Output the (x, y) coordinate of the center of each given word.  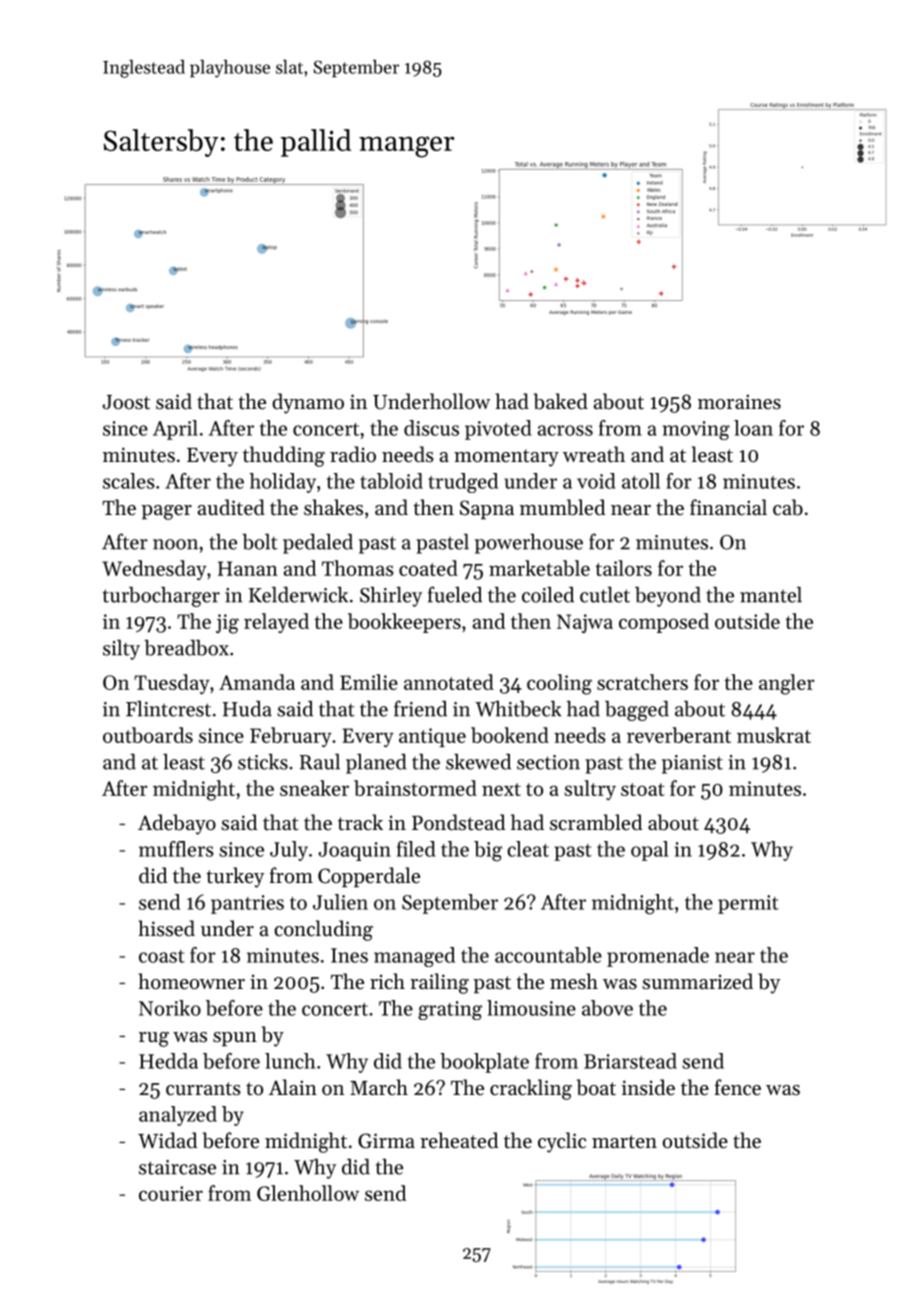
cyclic (562, 1142)
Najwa (585, 623)
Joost (126, 402)
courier (171, 1193)
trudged (463, 483)
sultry (590, 790)
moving (696, 430)
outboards (148, 735)
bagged (637, 711)
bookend (510, 735)
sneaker (314, 788)
